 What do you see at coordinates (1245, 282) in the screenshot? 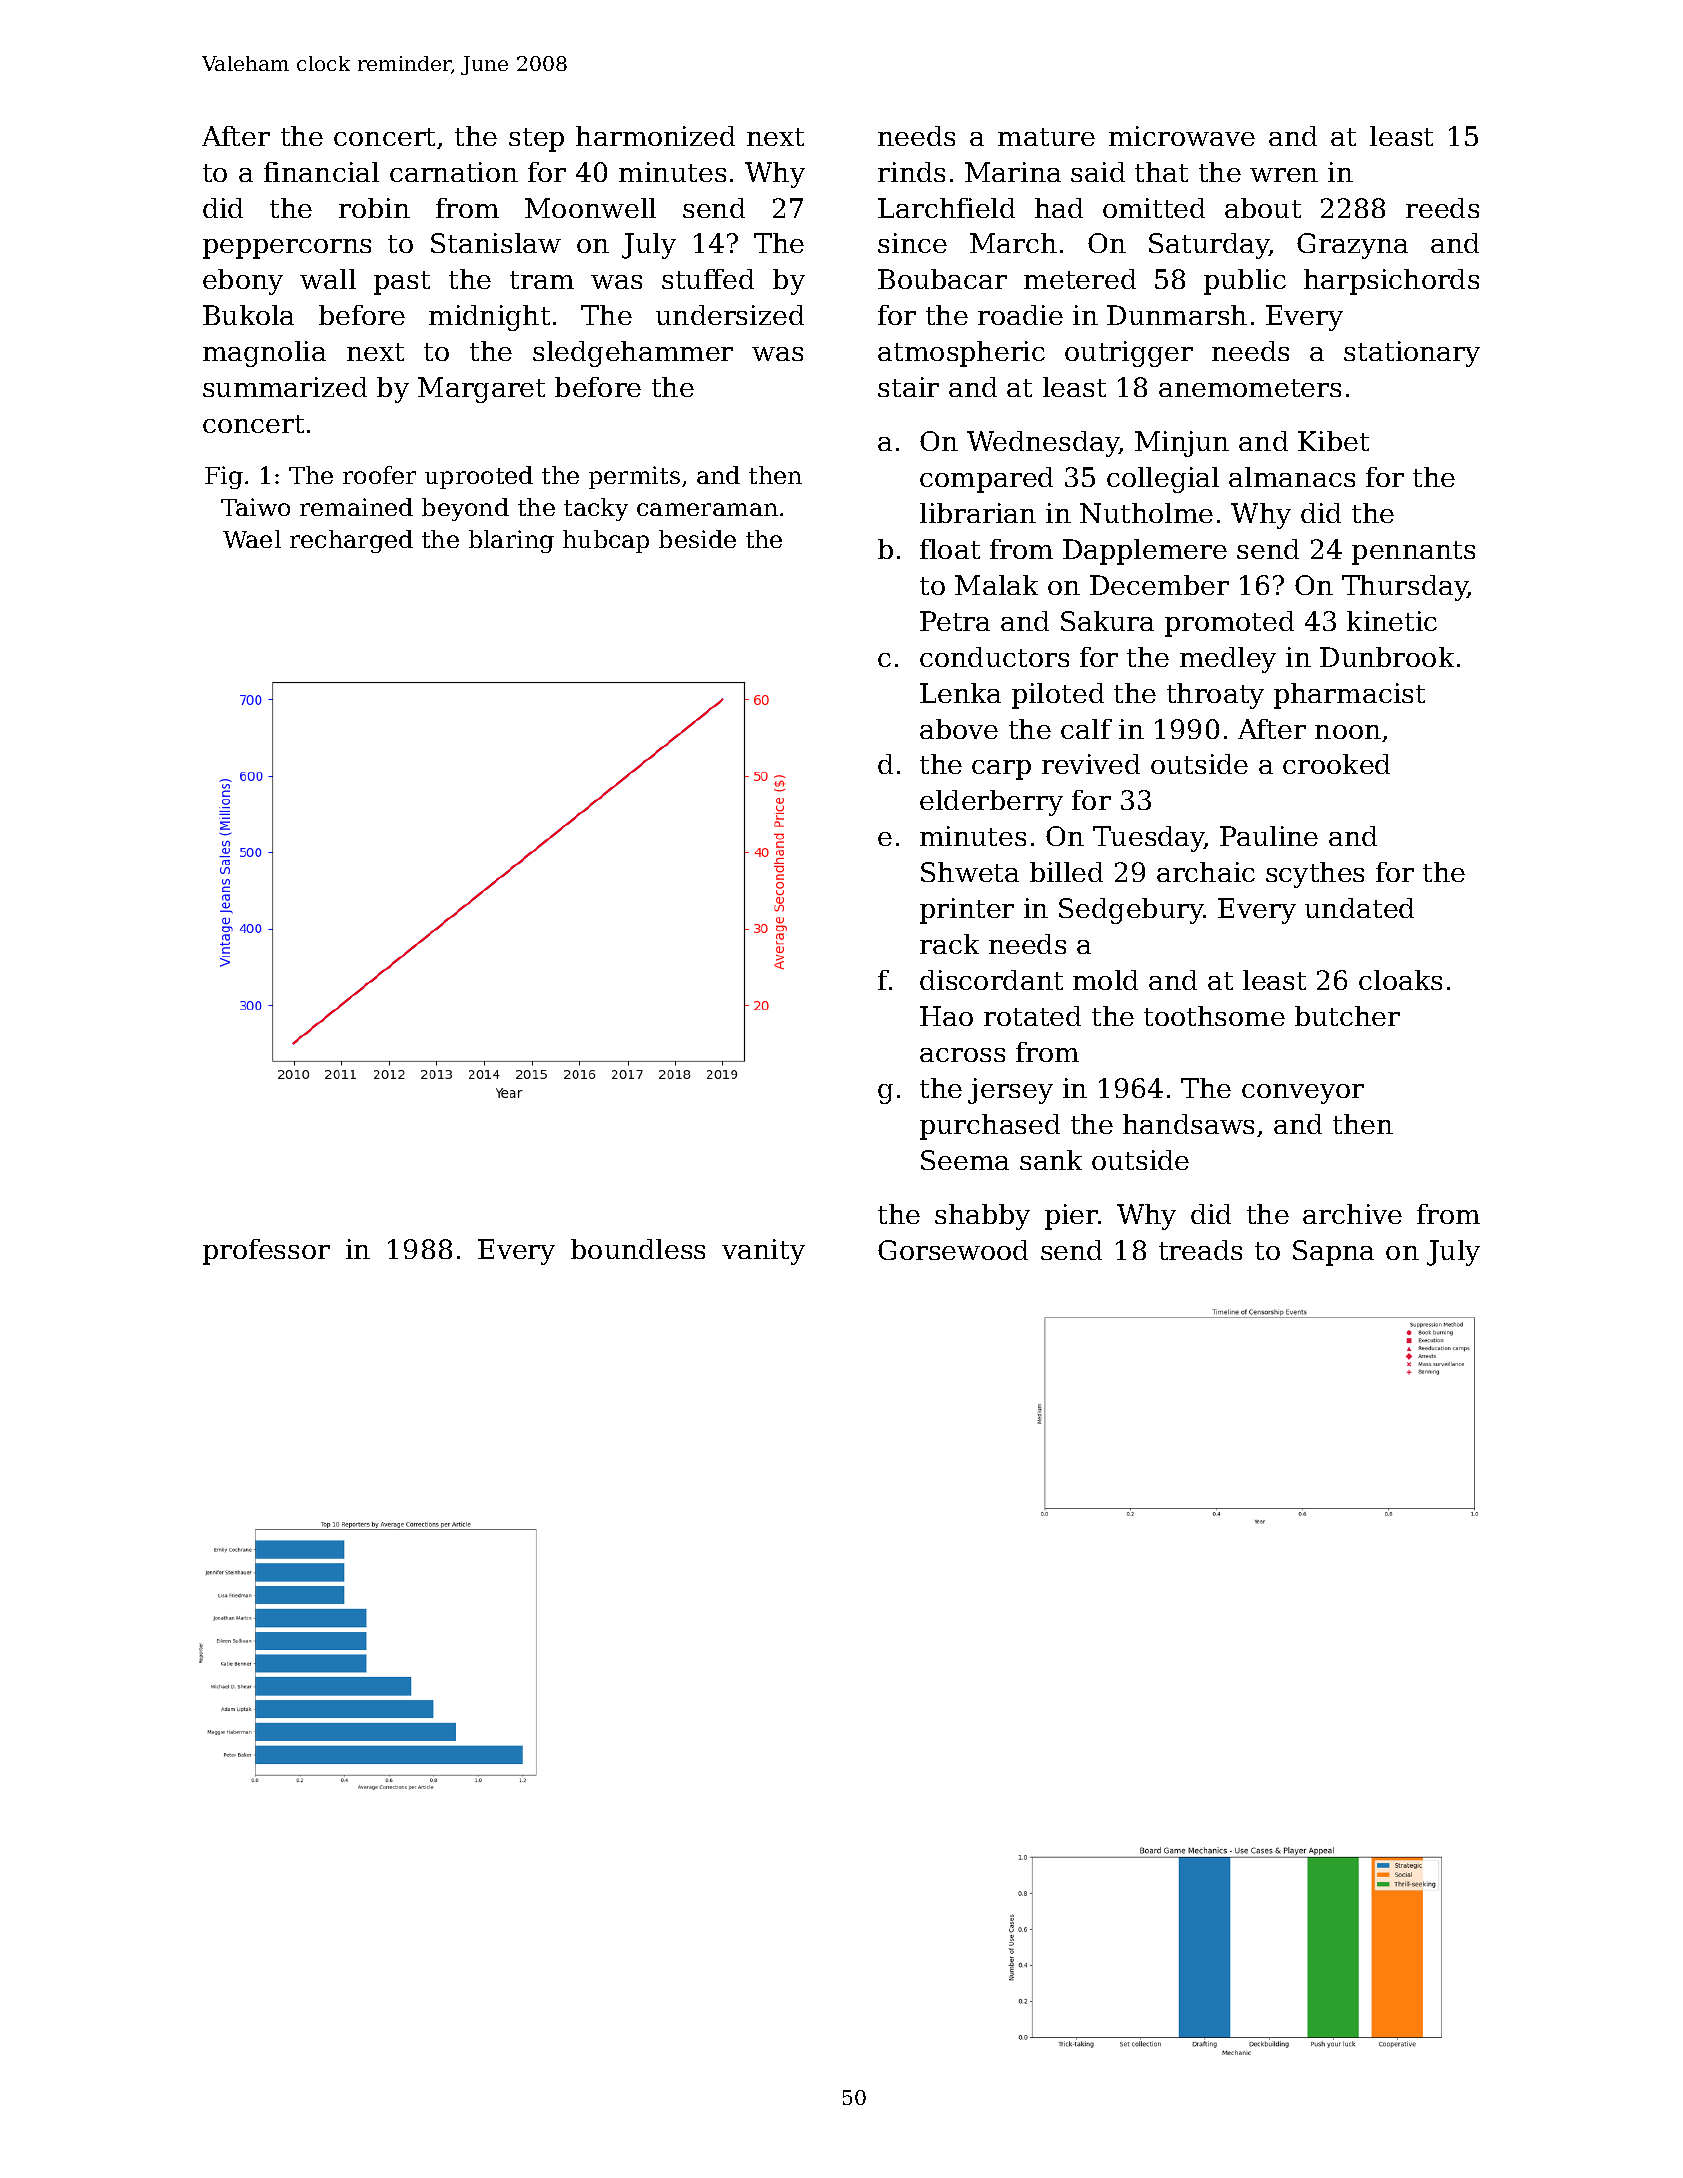
I see `public` at bounding box center [1245, 282].
